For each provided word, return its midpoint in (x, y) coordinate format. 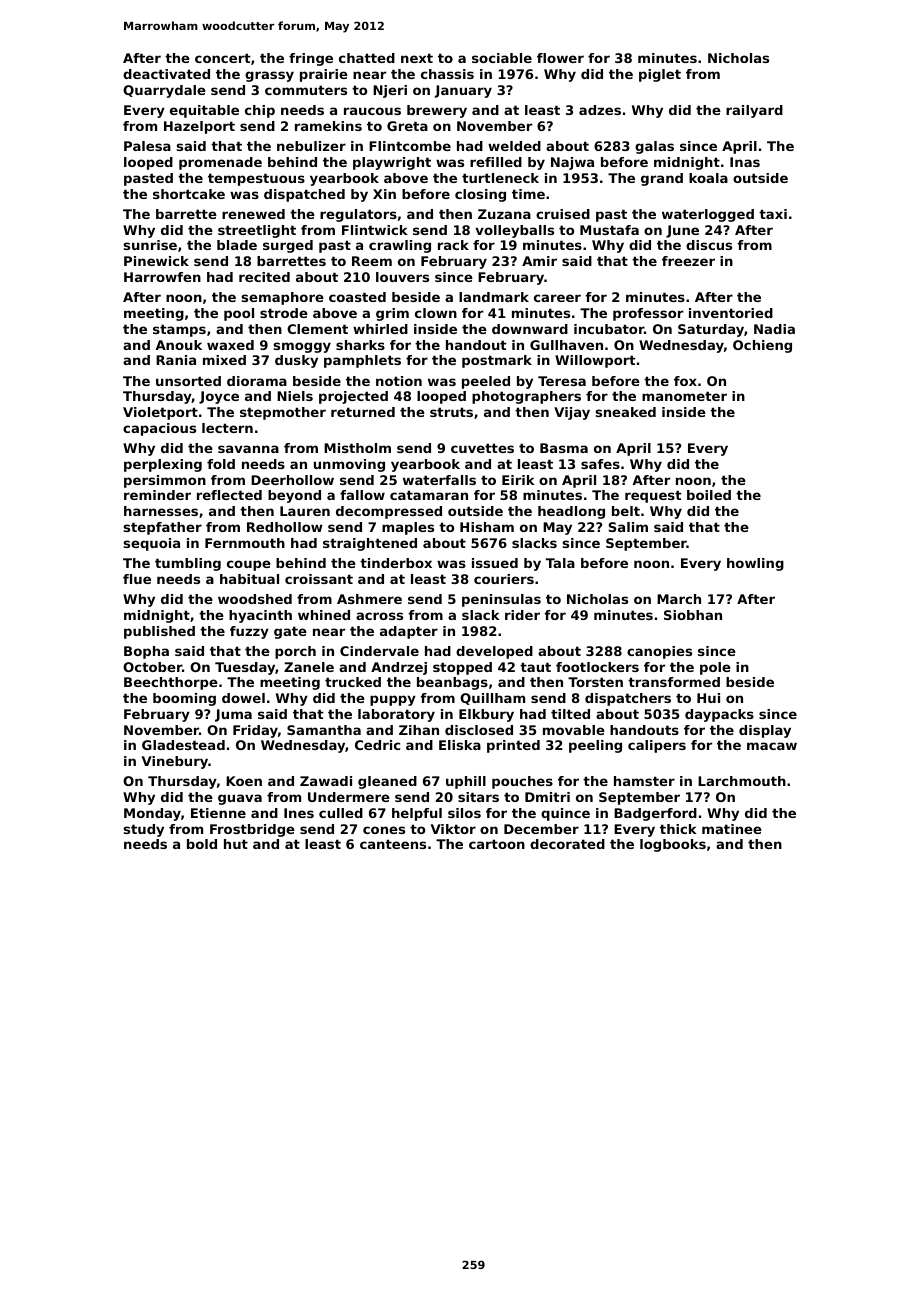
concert (223, 58)
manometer (684, 396)
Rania (176, 360)
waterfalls (439, 480)
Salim (628, 527)
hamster (644, 781)
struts (451, 412)
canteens (393, 844)
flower (560, 58)
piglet (660, 75)
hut (236, 844)
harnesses (161, 511)
